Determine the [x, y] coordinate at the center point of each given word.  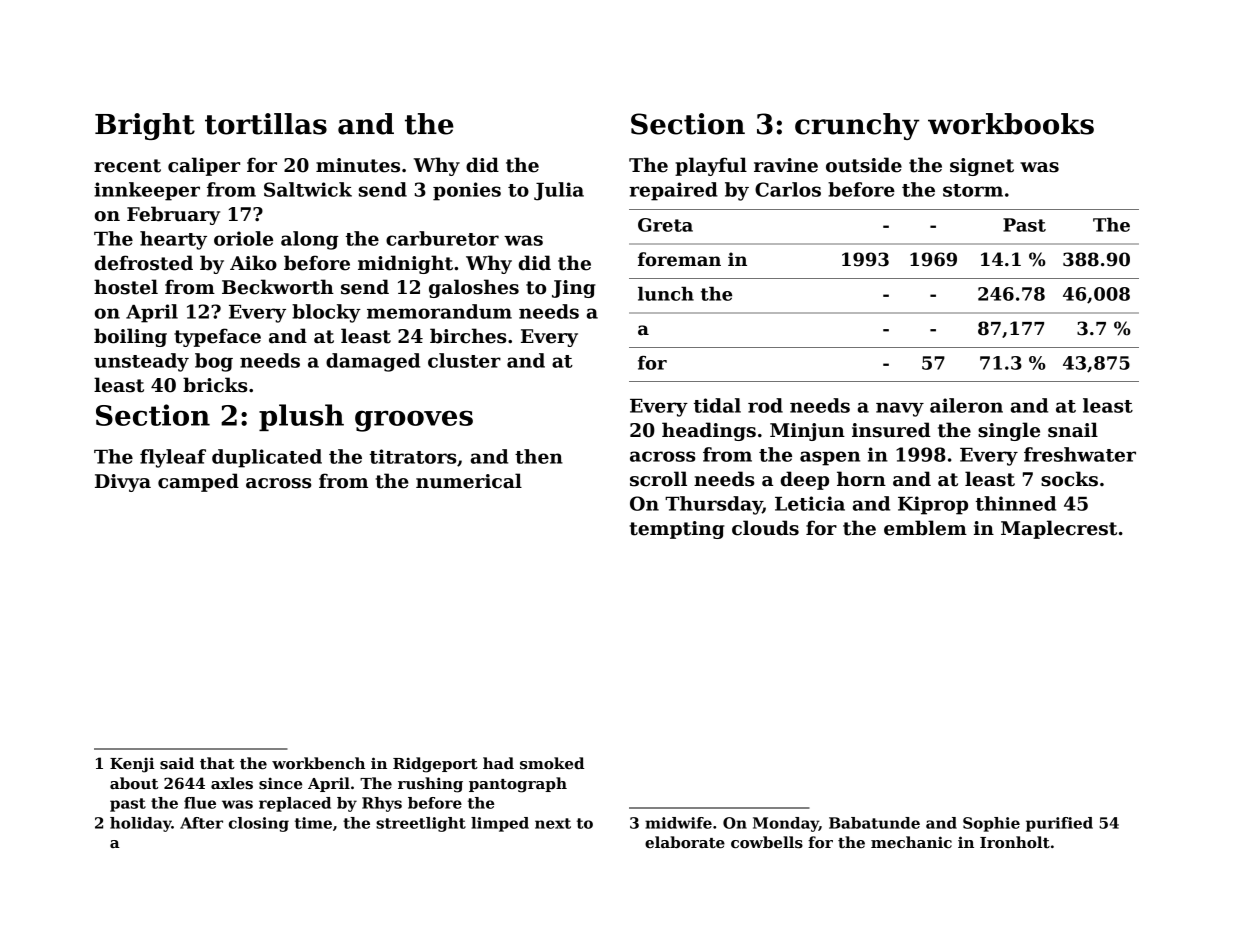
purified [1059, 824]
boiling [130, 337]
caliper [204, 166]
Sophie [991, 824]
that [217, 763]
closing [259, 824]
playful [711, 166]
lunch [666, 294]
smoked [552, 763]
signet [982, 167]
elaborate [685, 842]
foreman [679, 259]
